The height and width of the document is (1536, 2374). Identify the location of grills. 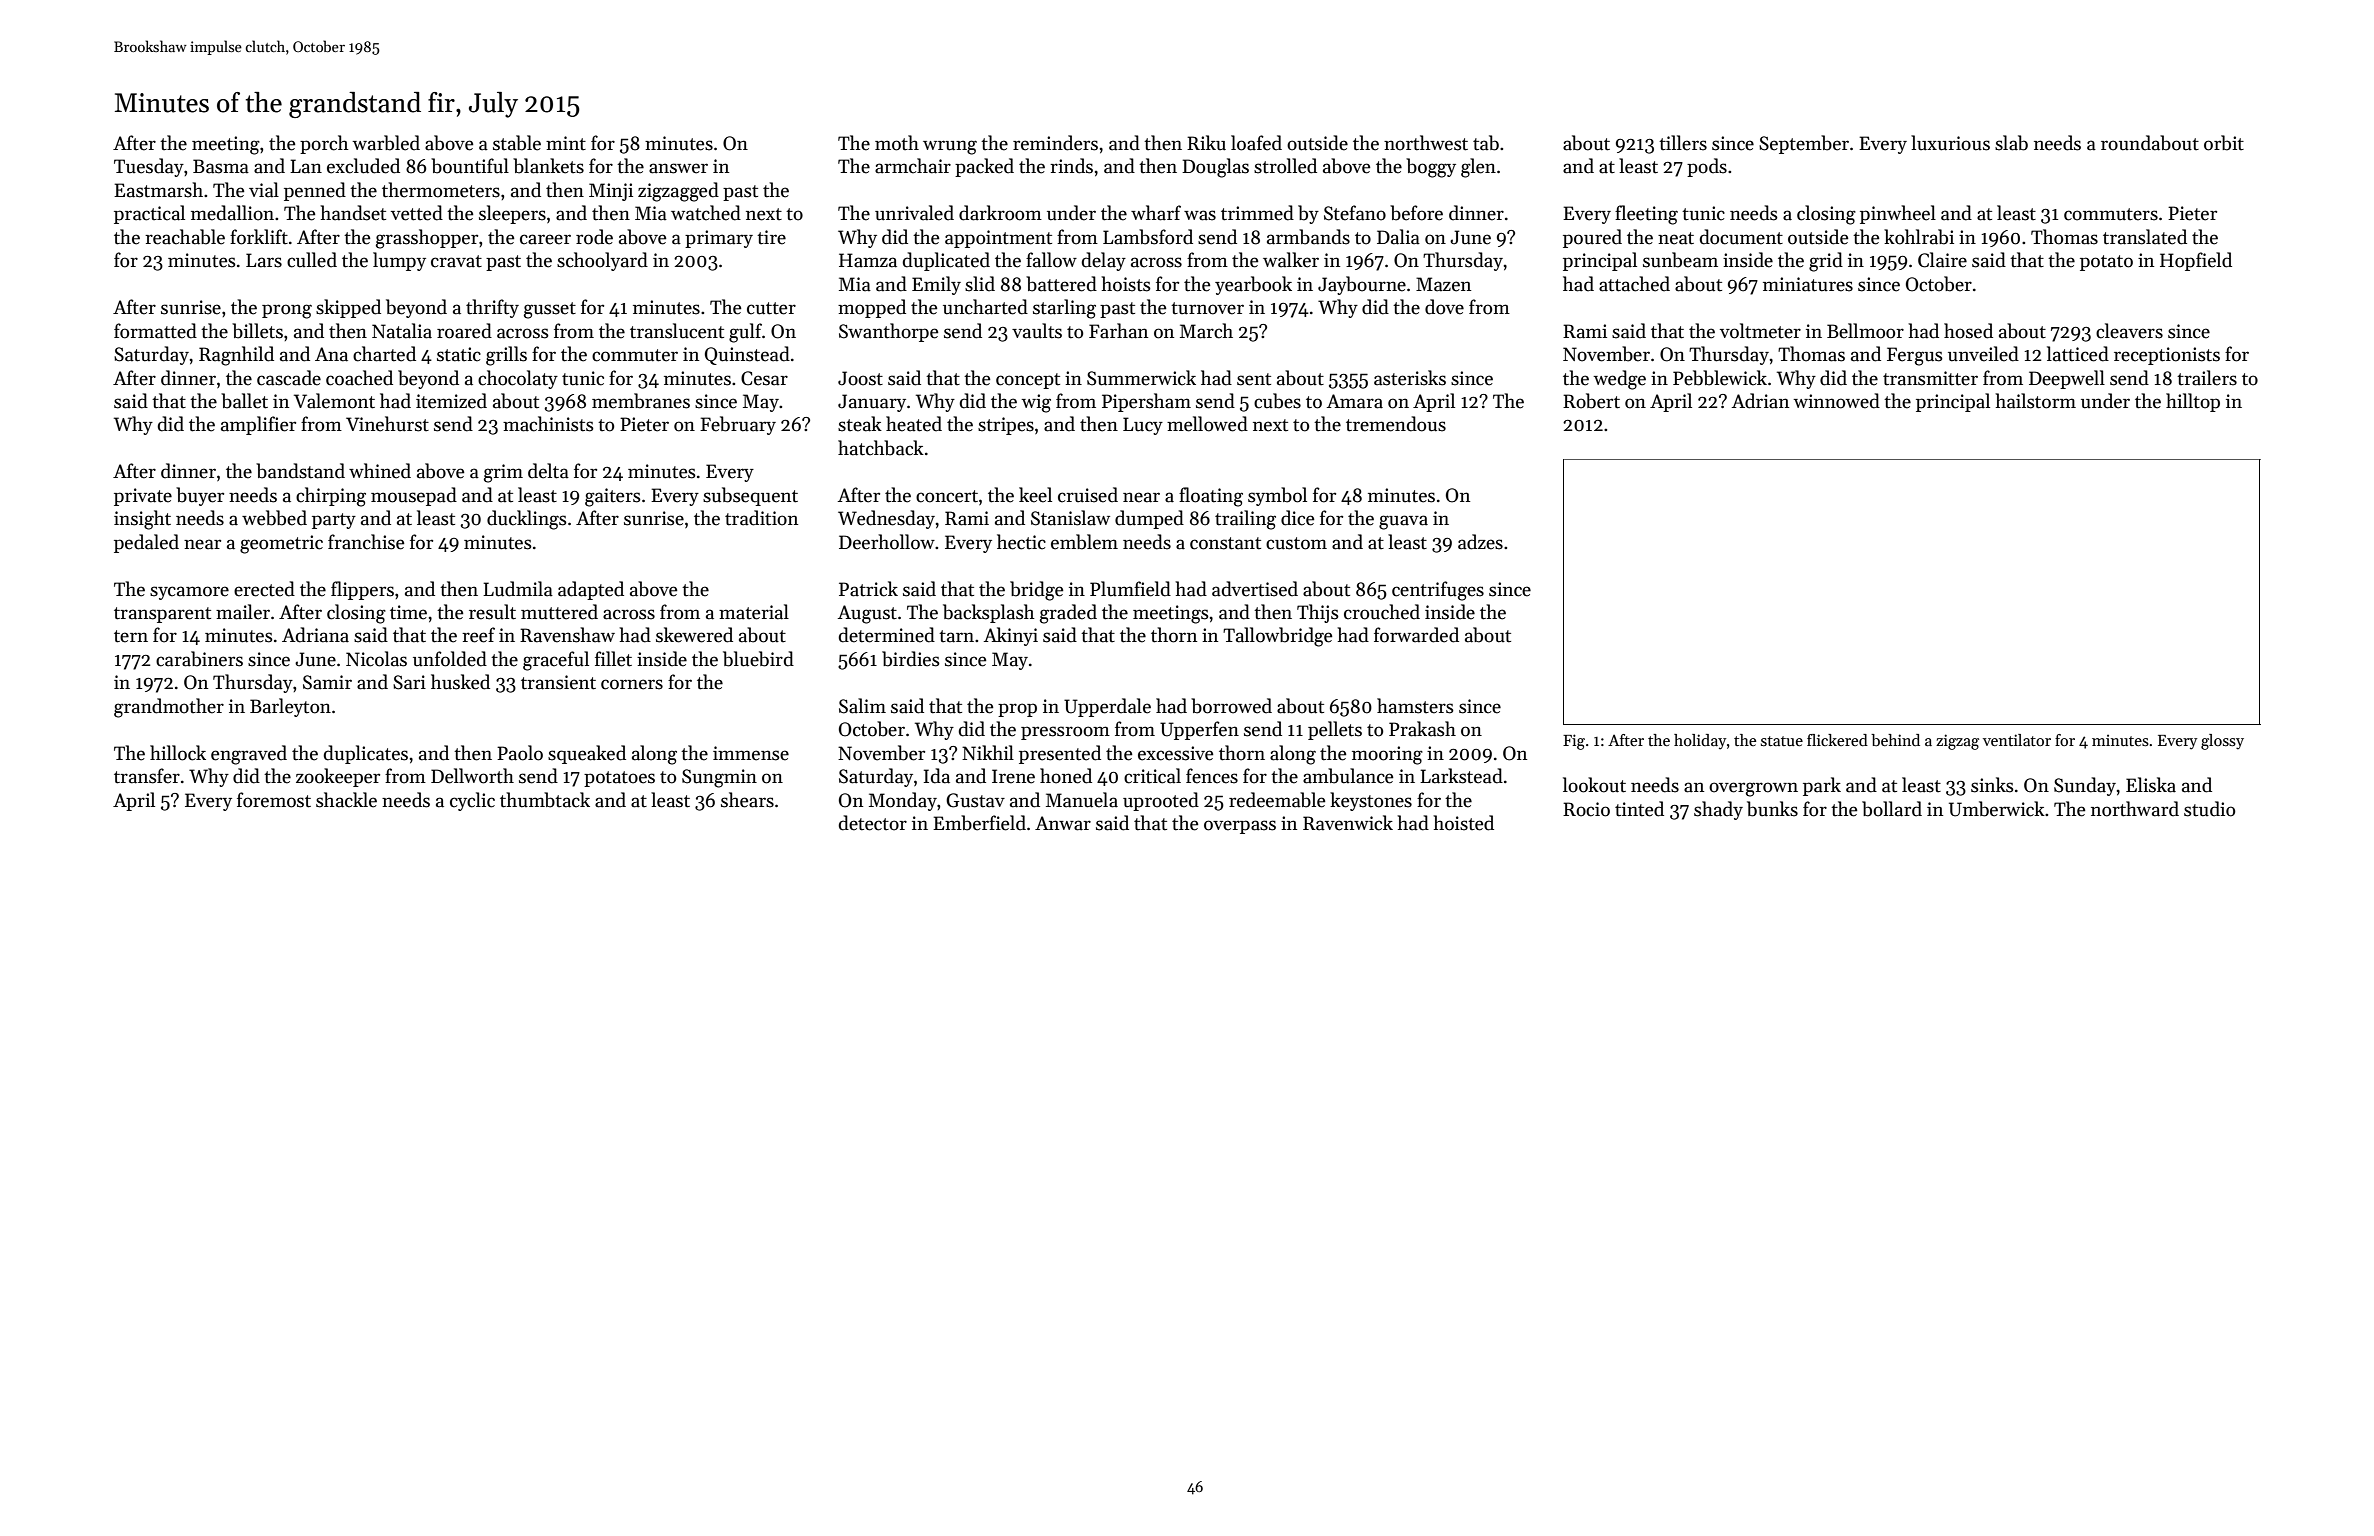
(506, 356).
